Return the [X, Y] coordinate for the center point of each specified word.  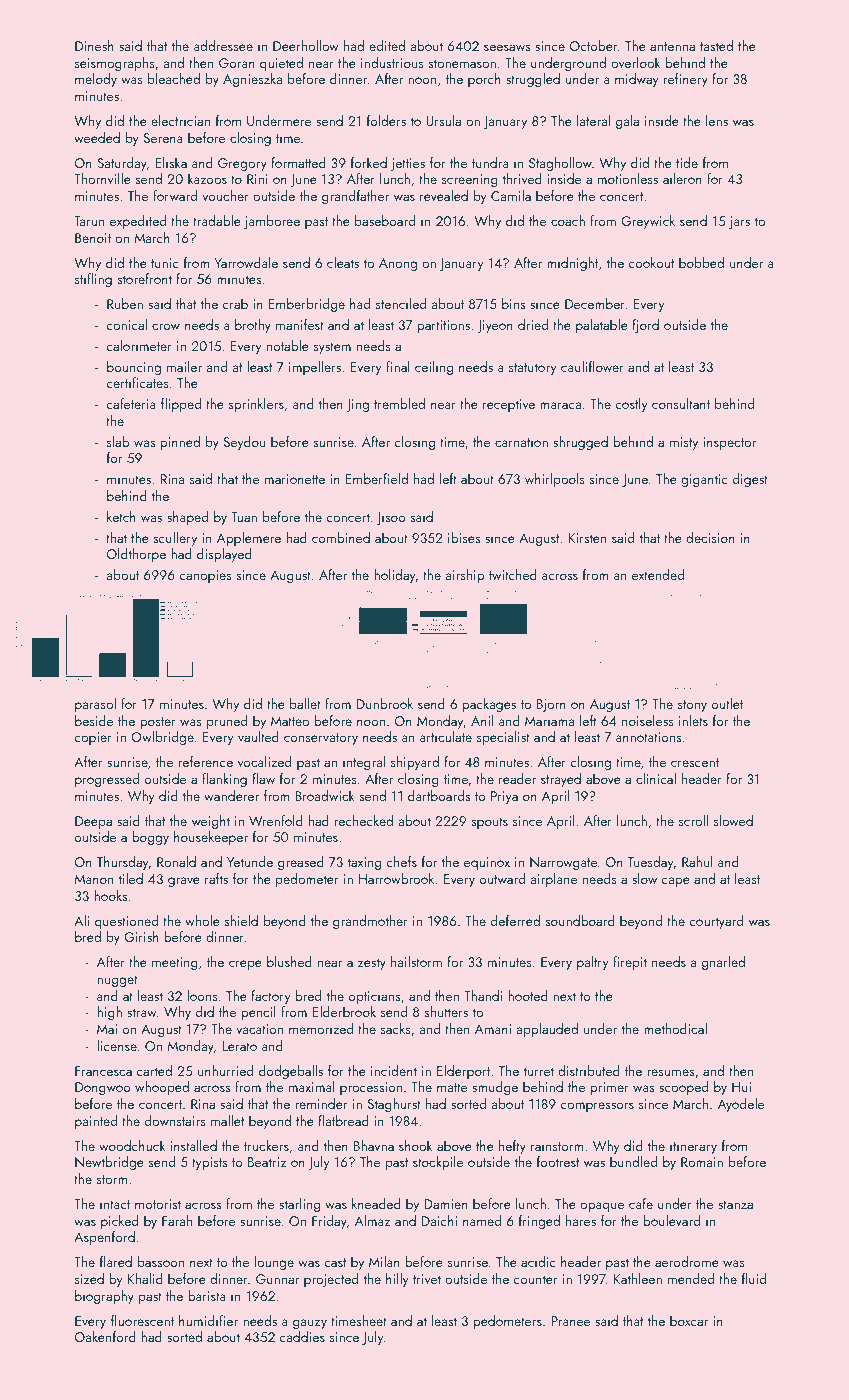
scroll [693, 820]
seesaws [507, 47]
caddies [302, 1336]
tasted [716, 45]
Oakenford [105, 1336]
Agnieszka [252, 80]
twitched [513, 574]
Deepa [93, 822]
